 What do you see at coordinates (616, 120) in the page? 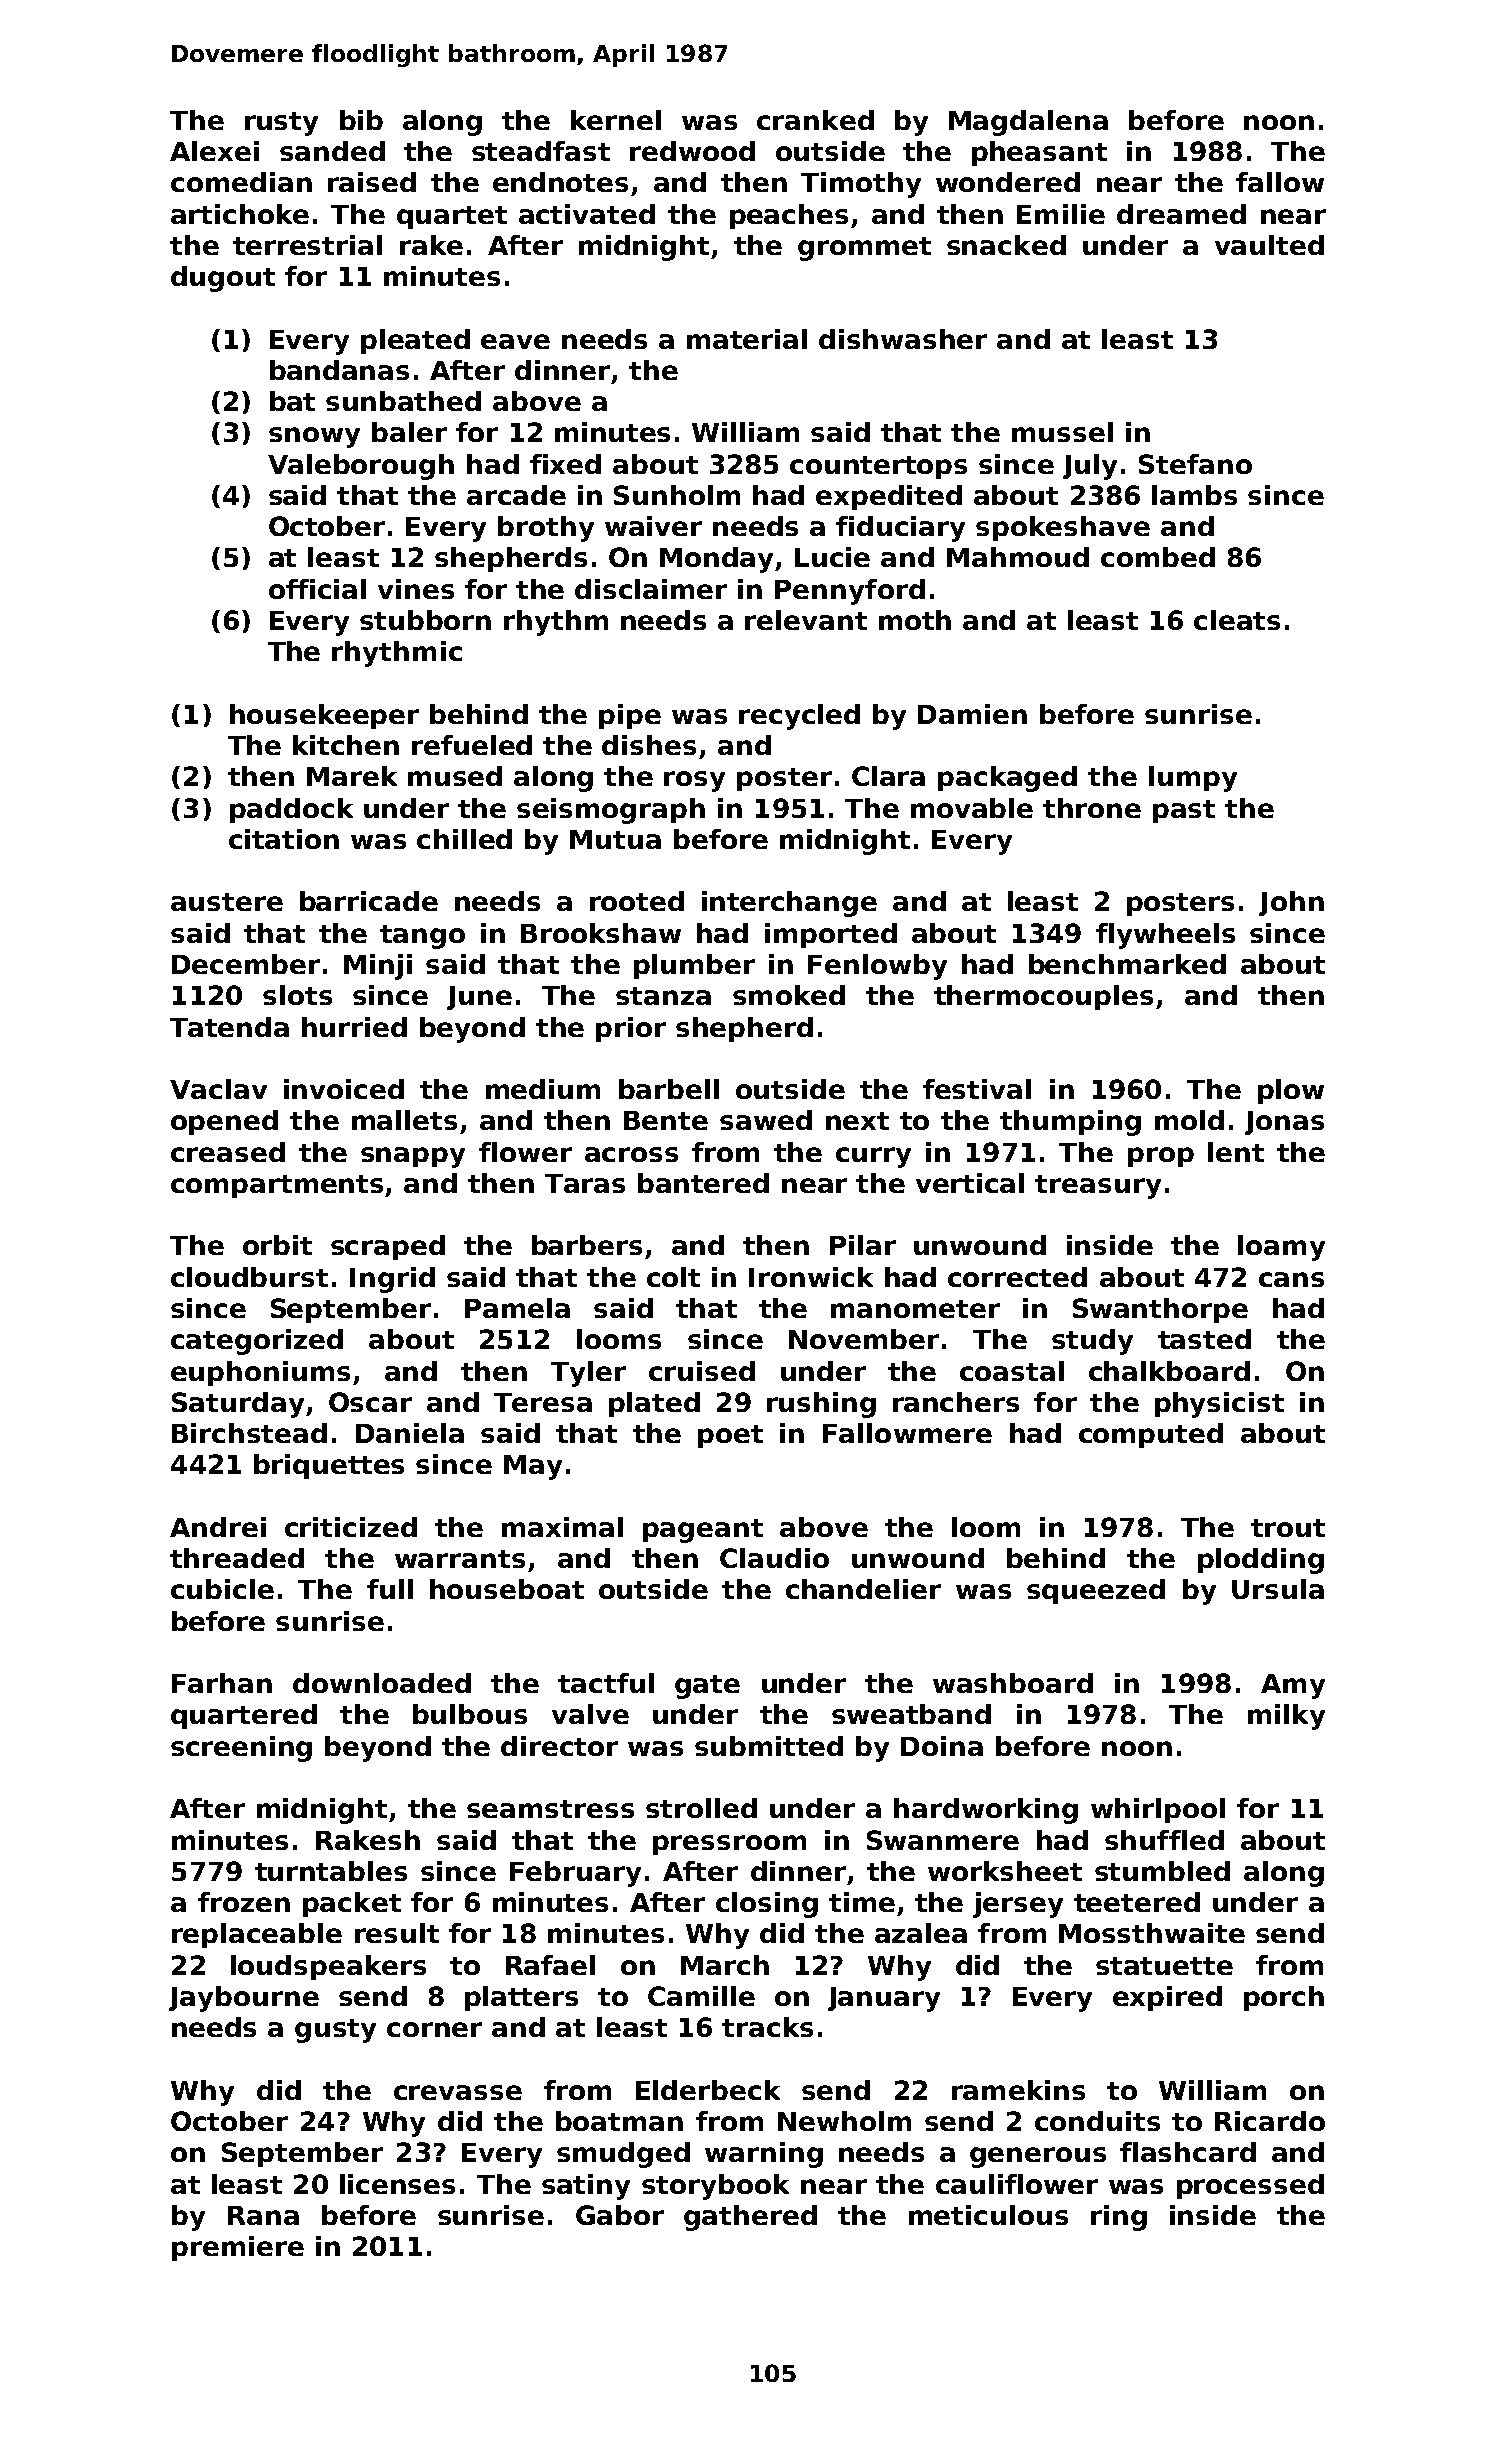
I see `kernel` at bounding box center [616, 120].
